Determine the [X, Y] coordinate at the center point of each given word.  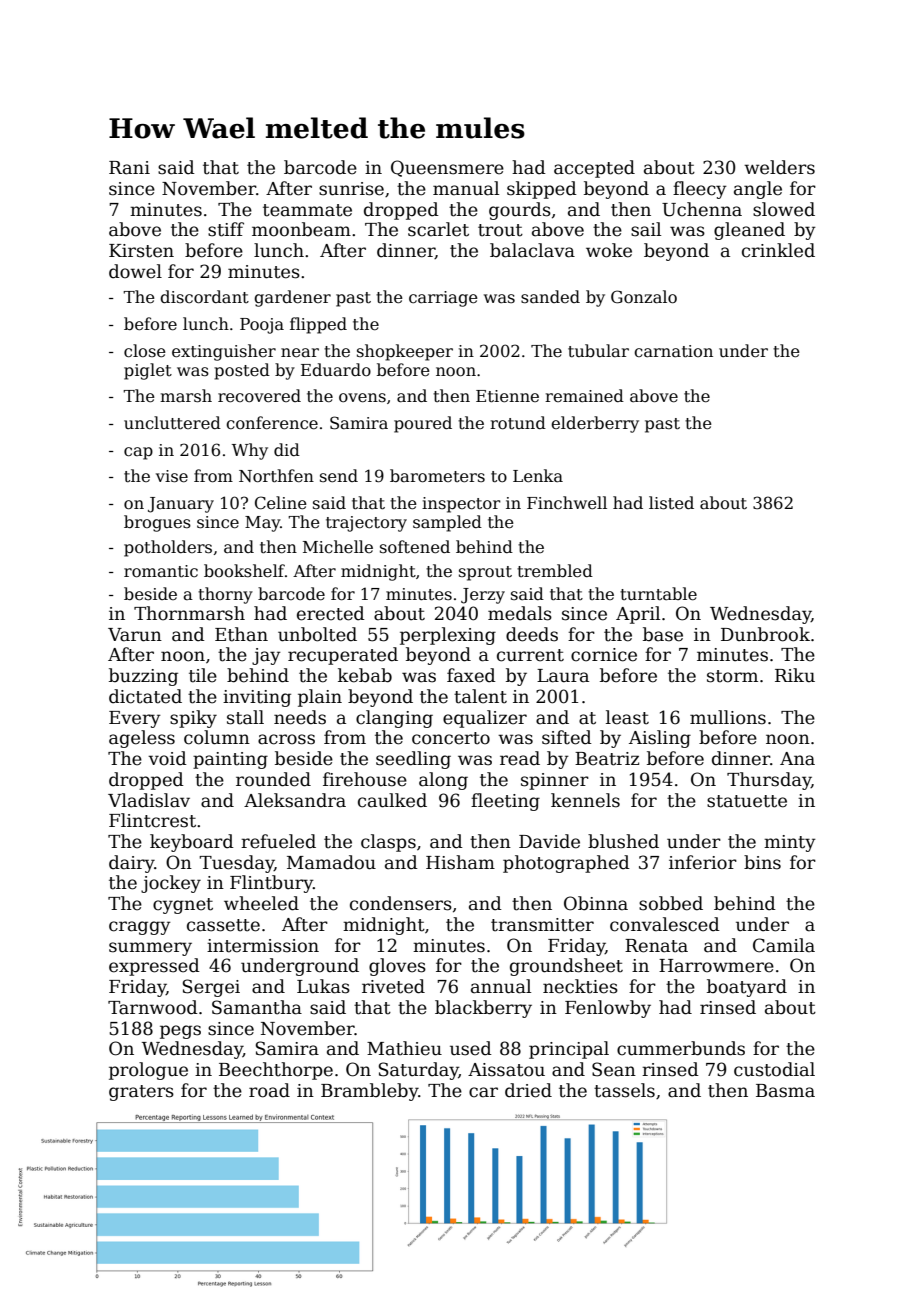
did [287, 449]
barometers [437, 476]
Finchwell [567, 503]
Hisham [460, 862]
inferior [703, 862]
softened [415, 547]
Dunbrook [765, 634]
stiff [226, 229]
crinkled [778, 250]
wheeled [261, 903]
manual [466, 188]
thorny [225, 595]
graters [141, 1093]
